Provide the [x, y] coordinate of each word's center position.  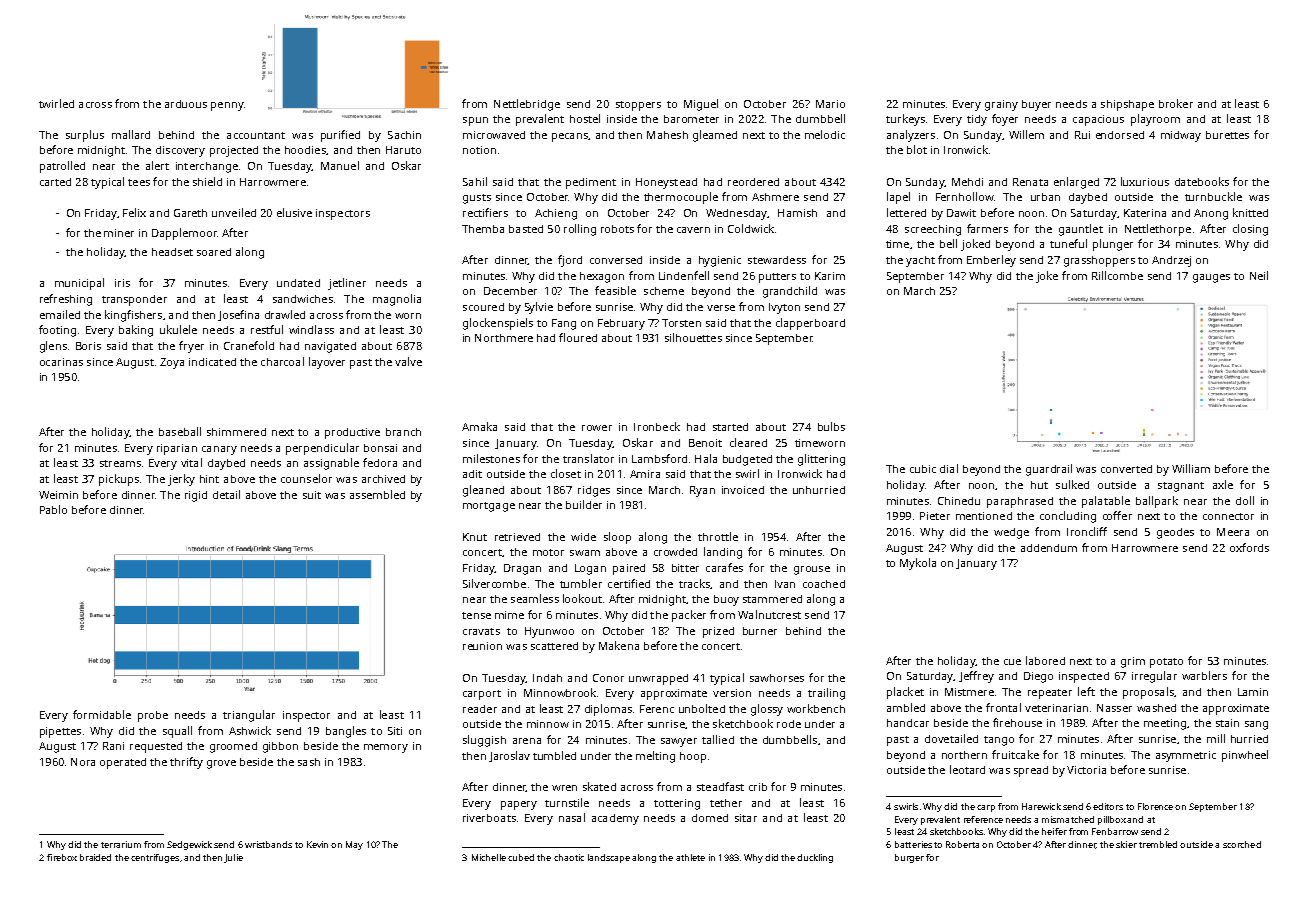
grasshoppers [1099, 261]
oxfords [1249, 547]
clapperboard [810, 324]
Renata [1030, 182]
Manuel [340, 165]
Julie [233, 858]
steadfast [720, 786]
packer [689, 616]
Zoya [172, 363]
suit [312, 495]
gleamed [715, 136]
